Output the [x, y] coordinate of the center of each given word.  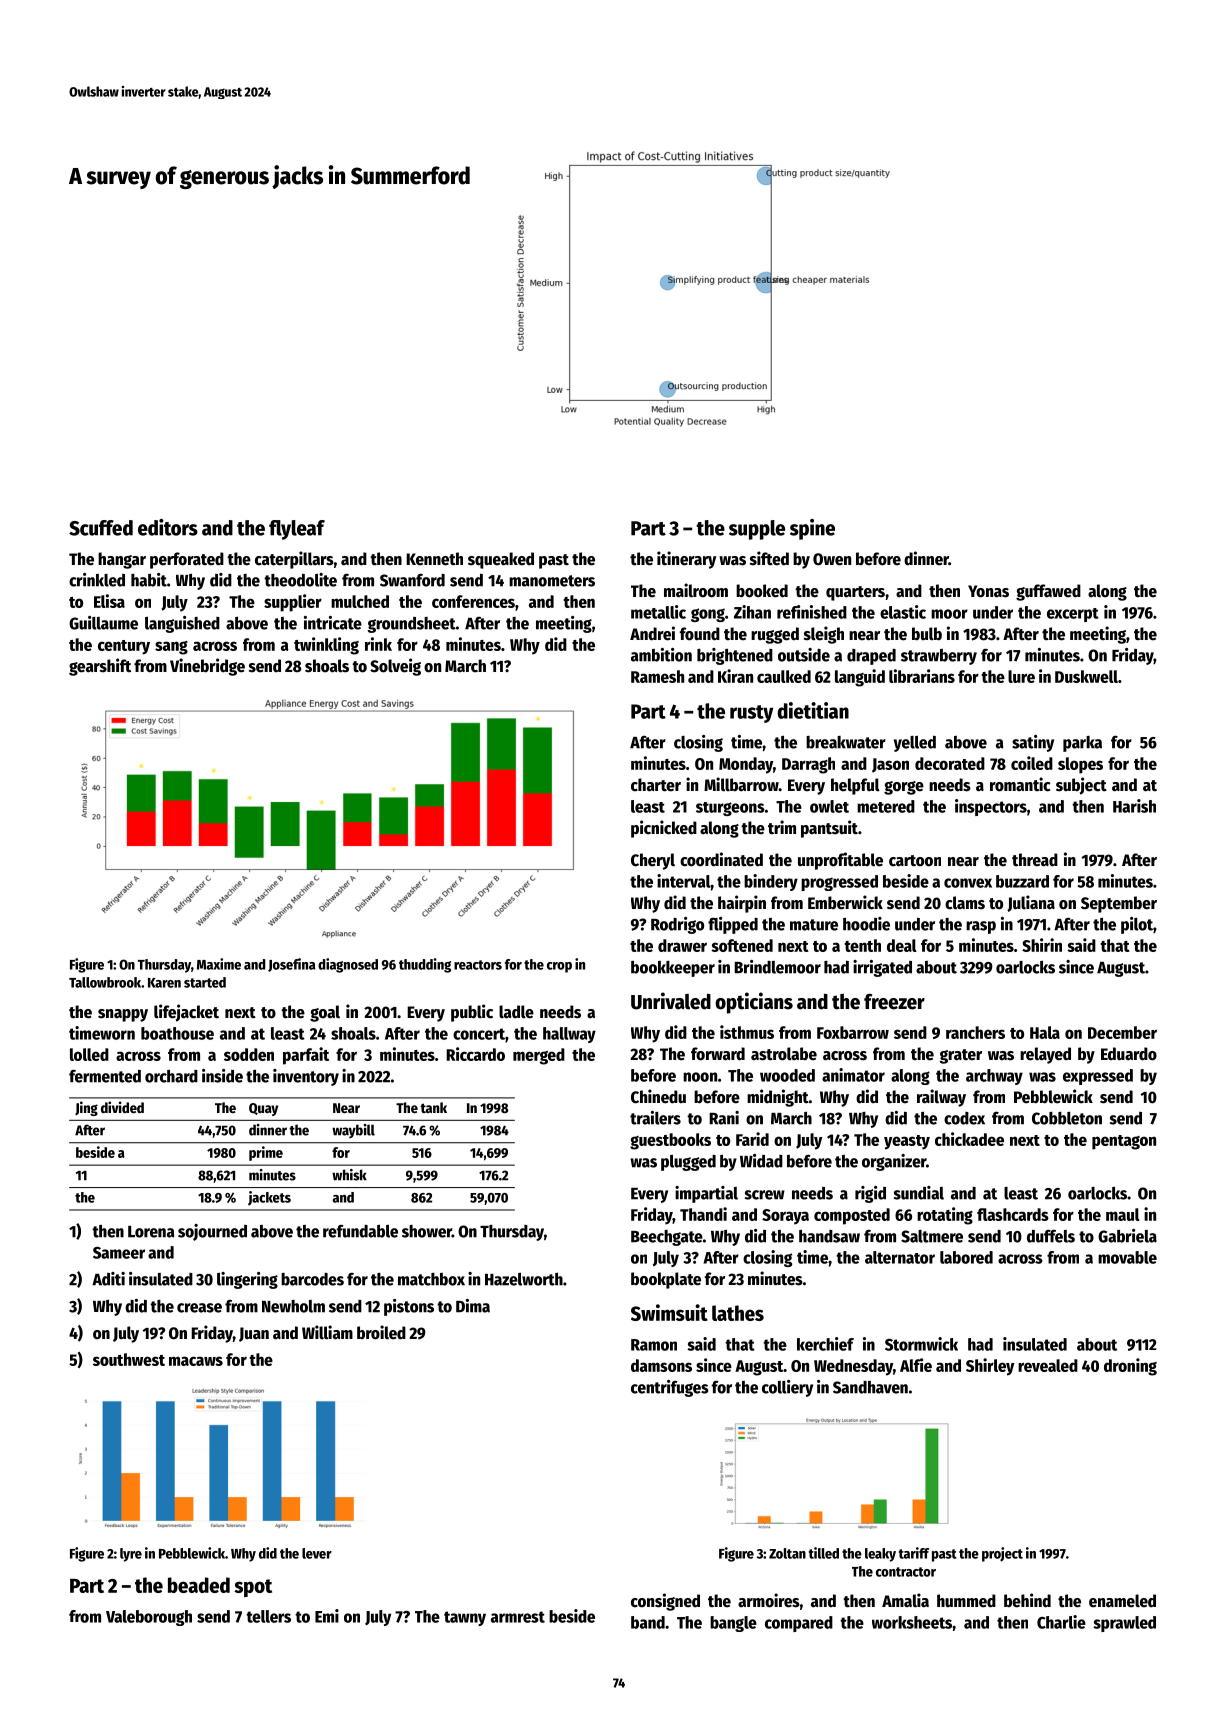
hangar [122, 560]
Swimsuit [669, 1312]
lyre [131, 1555]
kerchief [825, 1344]
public [472, 1013]
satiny [1033, 743]
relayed [1045, 1055]
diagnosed [348, 965]
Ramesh [657, 676]
